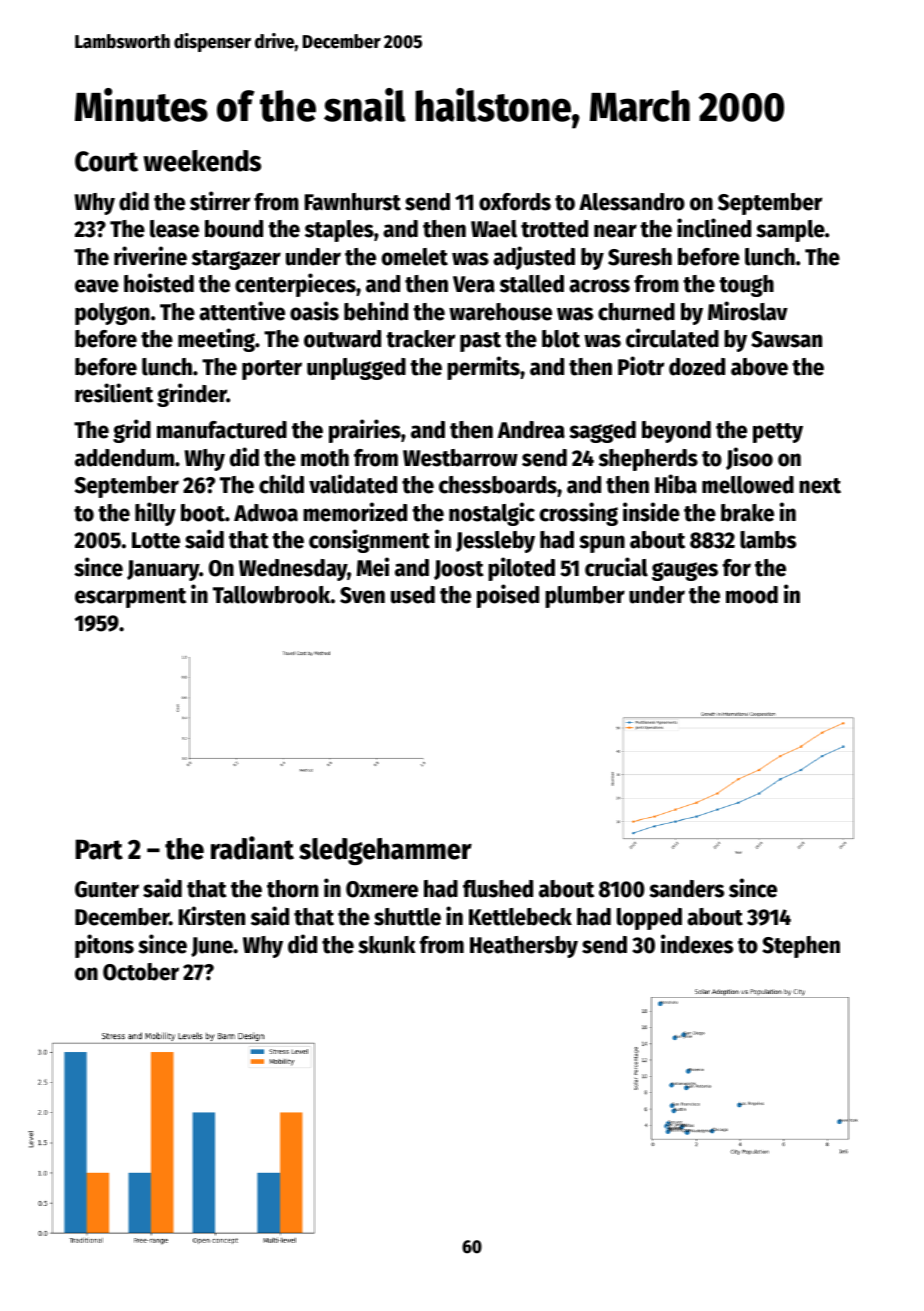 The height and width of the screenshot is (1311, 924). I want to click on tough, so click(746, 286).
